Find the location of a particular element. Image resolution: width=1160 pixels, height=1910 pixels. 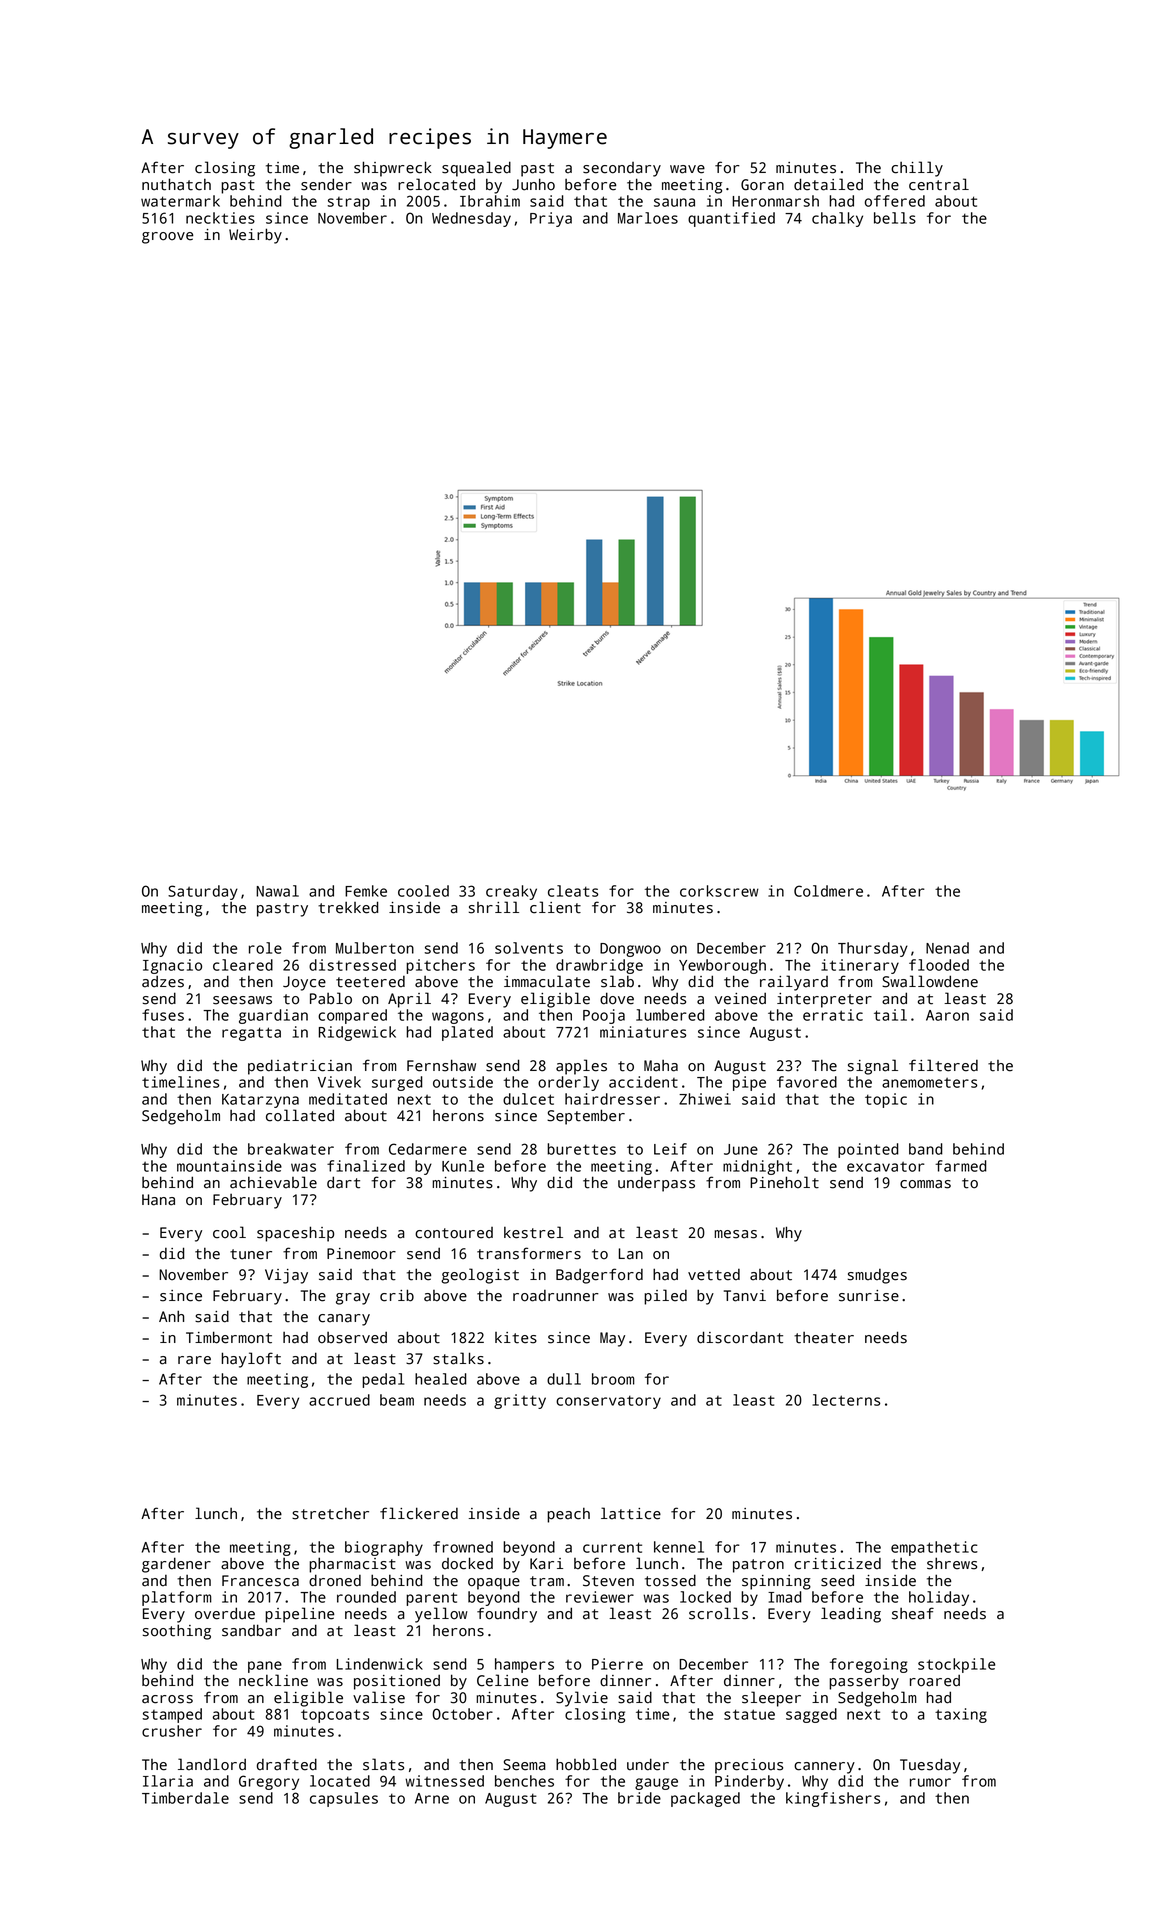

chilly is located at coordinates (917, 169).
